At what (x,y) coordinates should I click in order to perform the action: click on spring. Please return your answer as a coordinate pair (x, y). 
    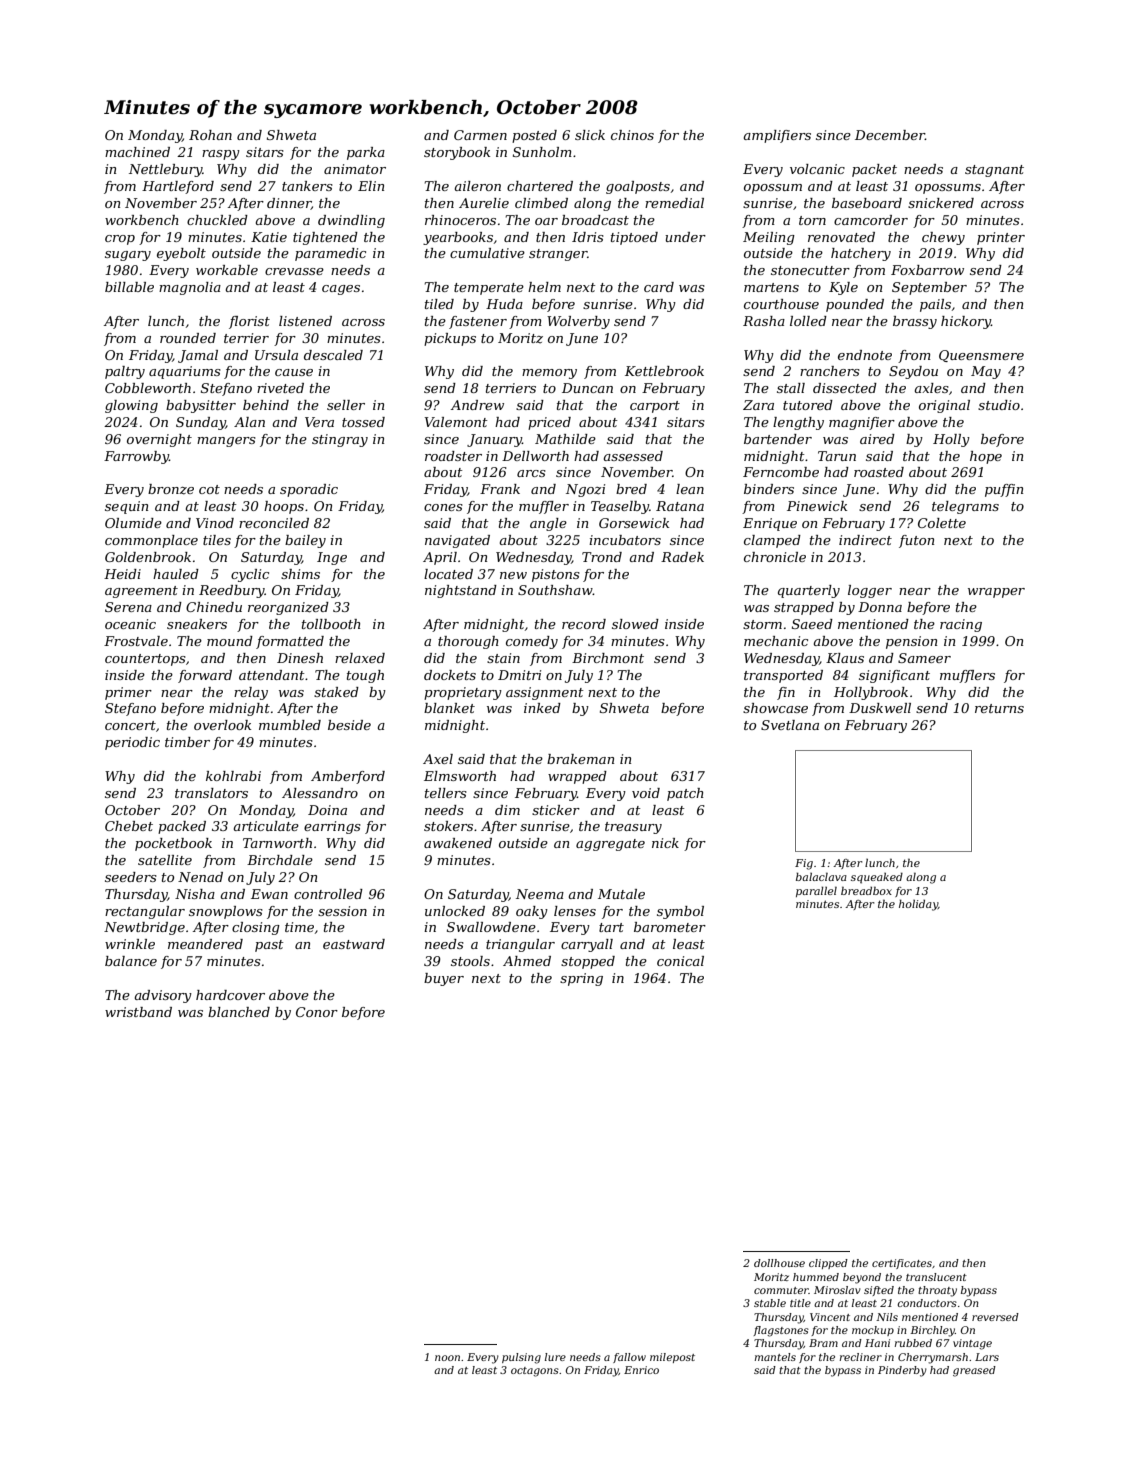
    Looking at the image, I should click on (581, 979).
